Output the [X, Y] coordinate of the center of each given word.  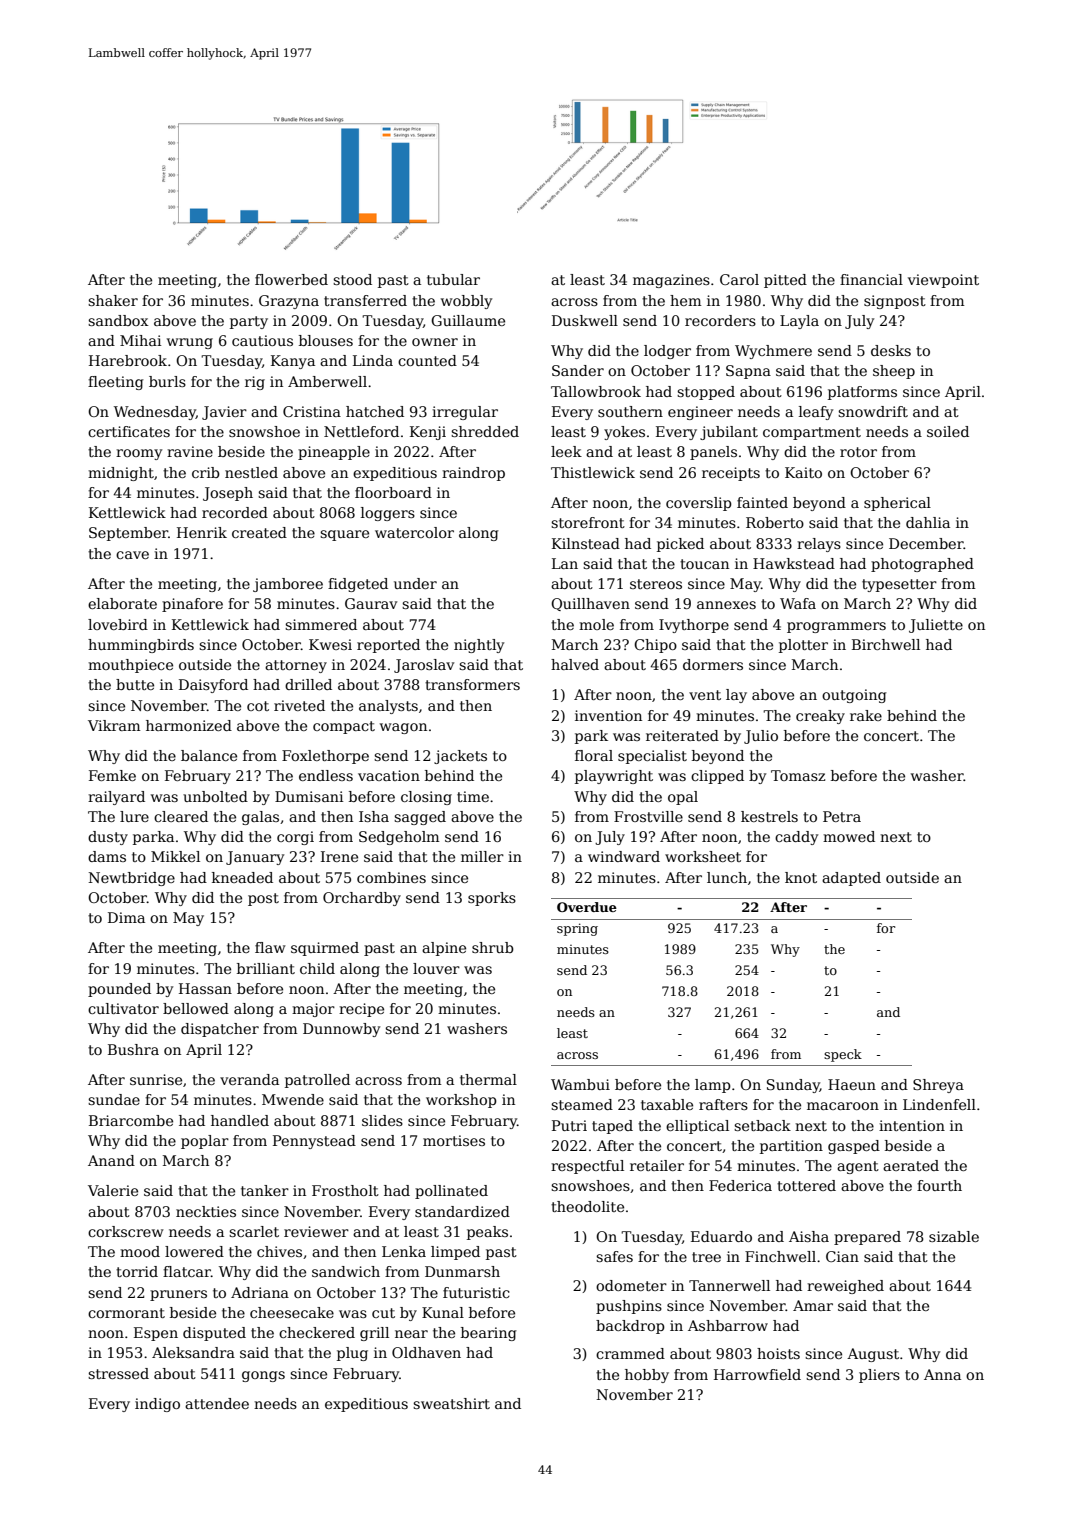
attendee [217, 1403]
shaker [113, 300]
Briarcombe [131, 1120]
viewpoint [943, 281]
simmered [321, 624]
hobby [647, 1376]
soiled [948, 431]
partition [791, 1147]
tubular [453, 279]
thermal [488, 1079]
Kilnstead [586, 543]
